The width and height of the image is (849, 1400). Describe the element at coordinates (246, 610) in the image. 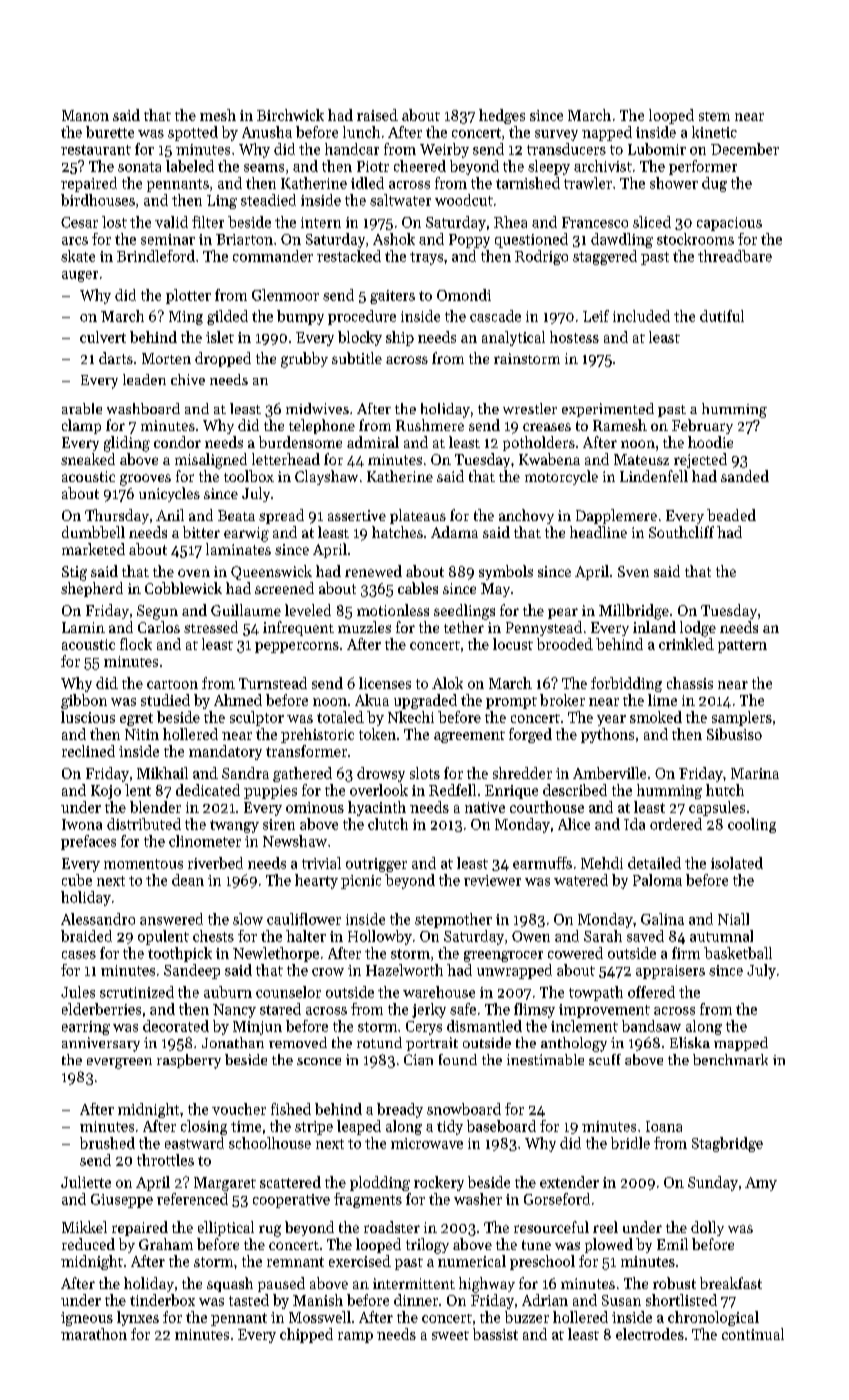

I see `Guillaume` at that location.
